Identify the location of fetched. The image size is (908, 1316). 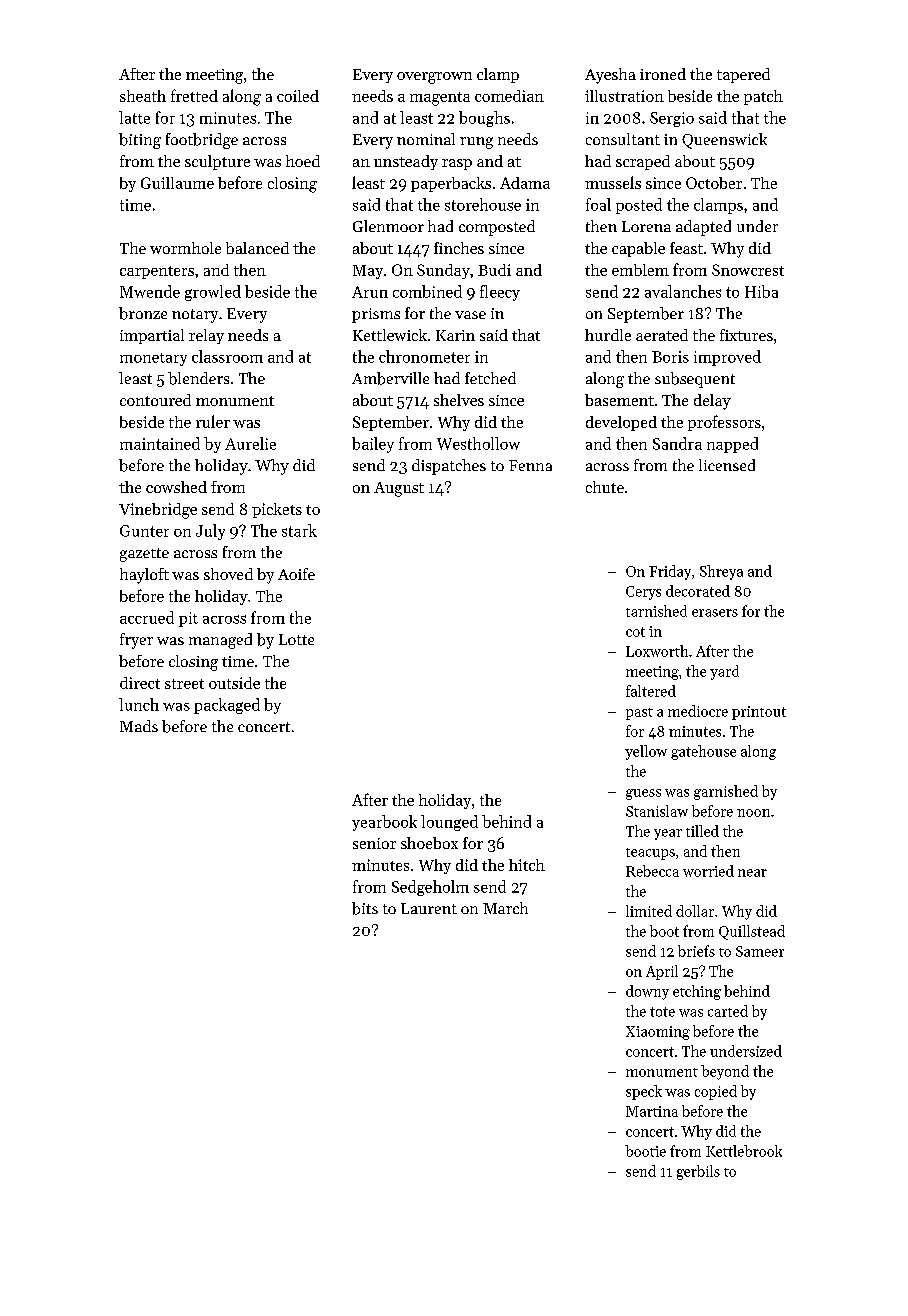
(490, 378).
